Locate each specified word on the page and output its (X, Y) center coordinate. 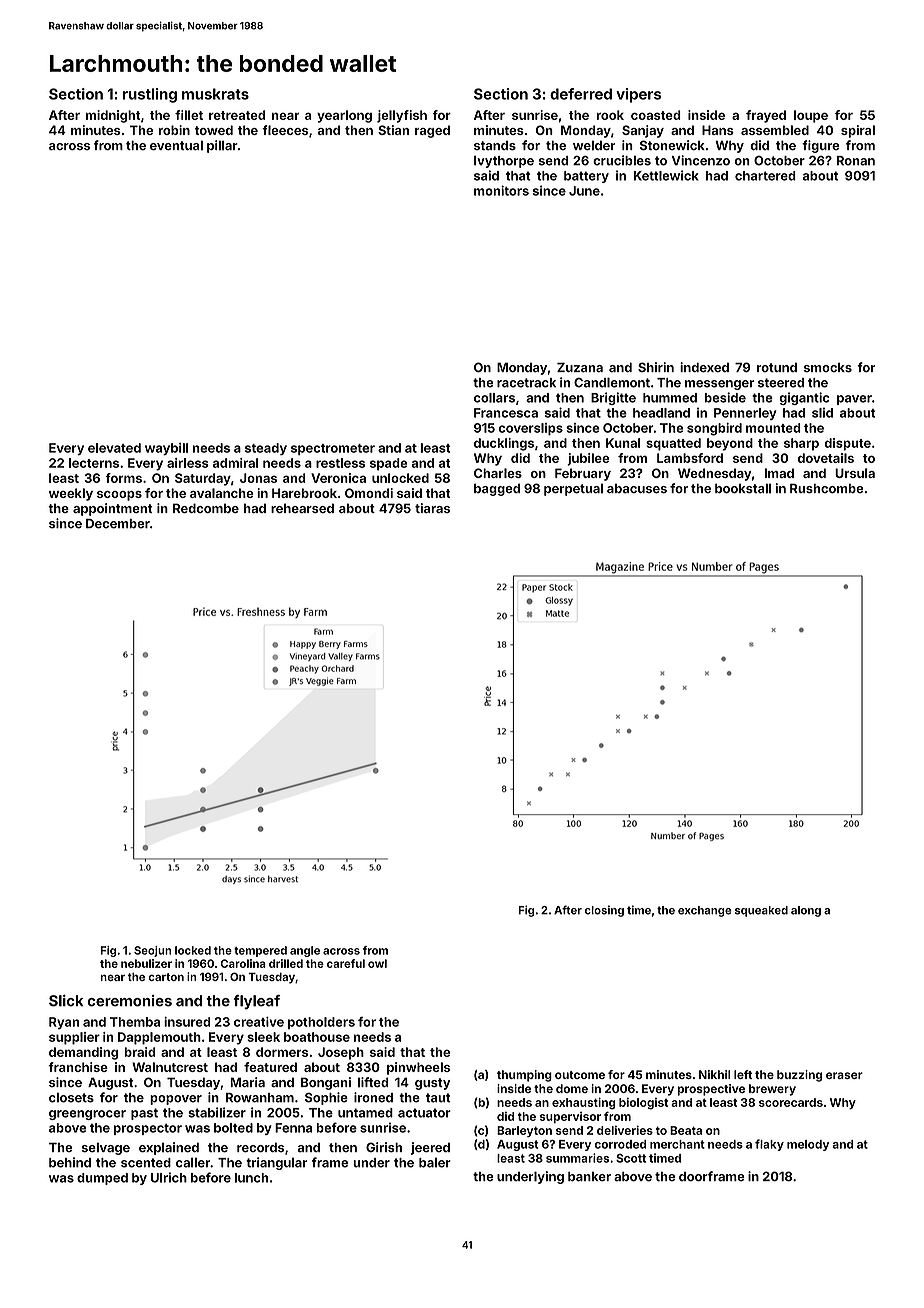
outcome (580, 1075)
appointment (112, 509)
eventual (176, 145)
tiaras (432, 508)
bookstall (743, 488)
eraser (844, 1075)
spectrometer (333, 449)
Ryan (64, 1023)
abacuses (637, 488)
